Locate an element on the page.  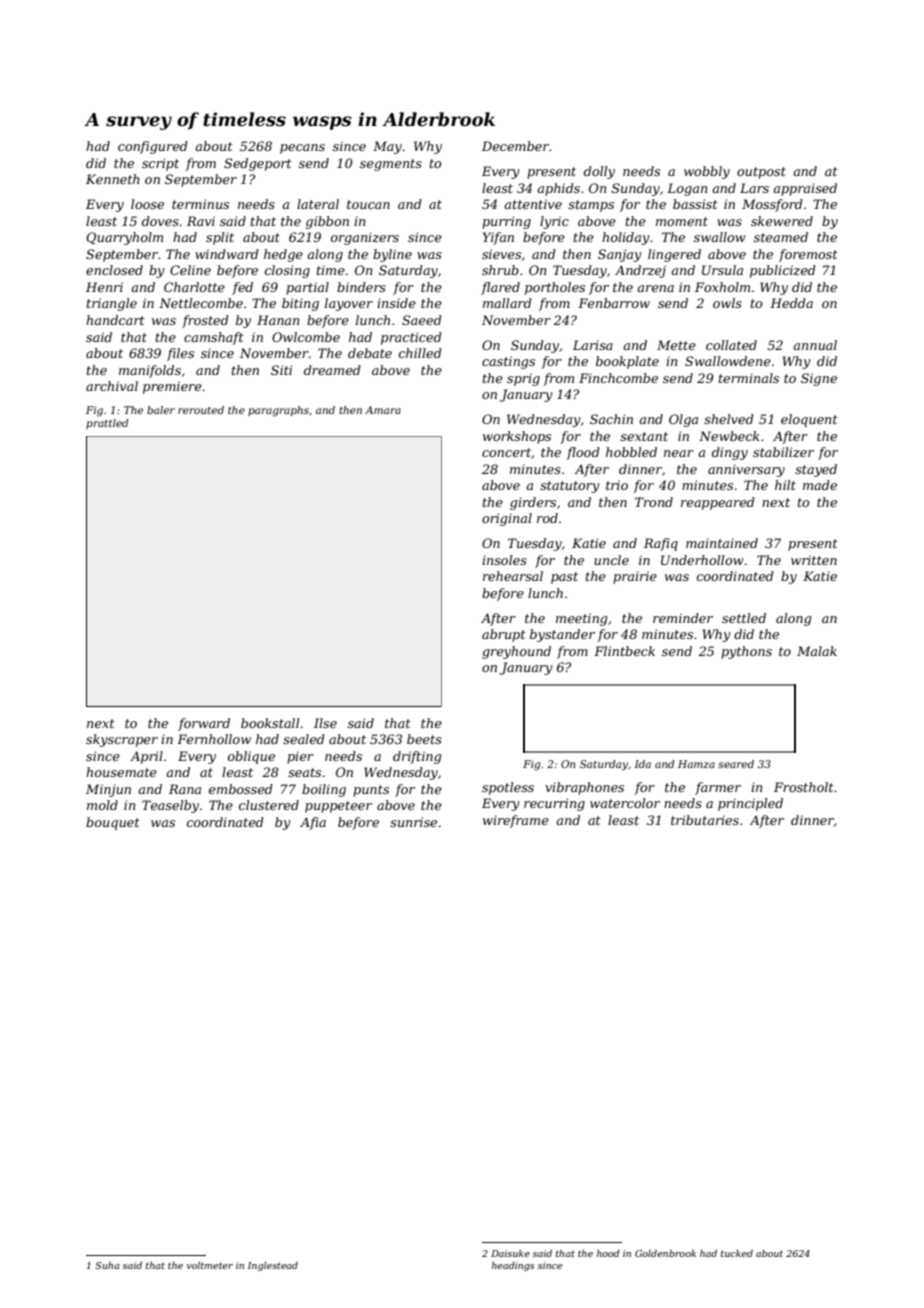
wobbly is located at coordinates (707, 172).
